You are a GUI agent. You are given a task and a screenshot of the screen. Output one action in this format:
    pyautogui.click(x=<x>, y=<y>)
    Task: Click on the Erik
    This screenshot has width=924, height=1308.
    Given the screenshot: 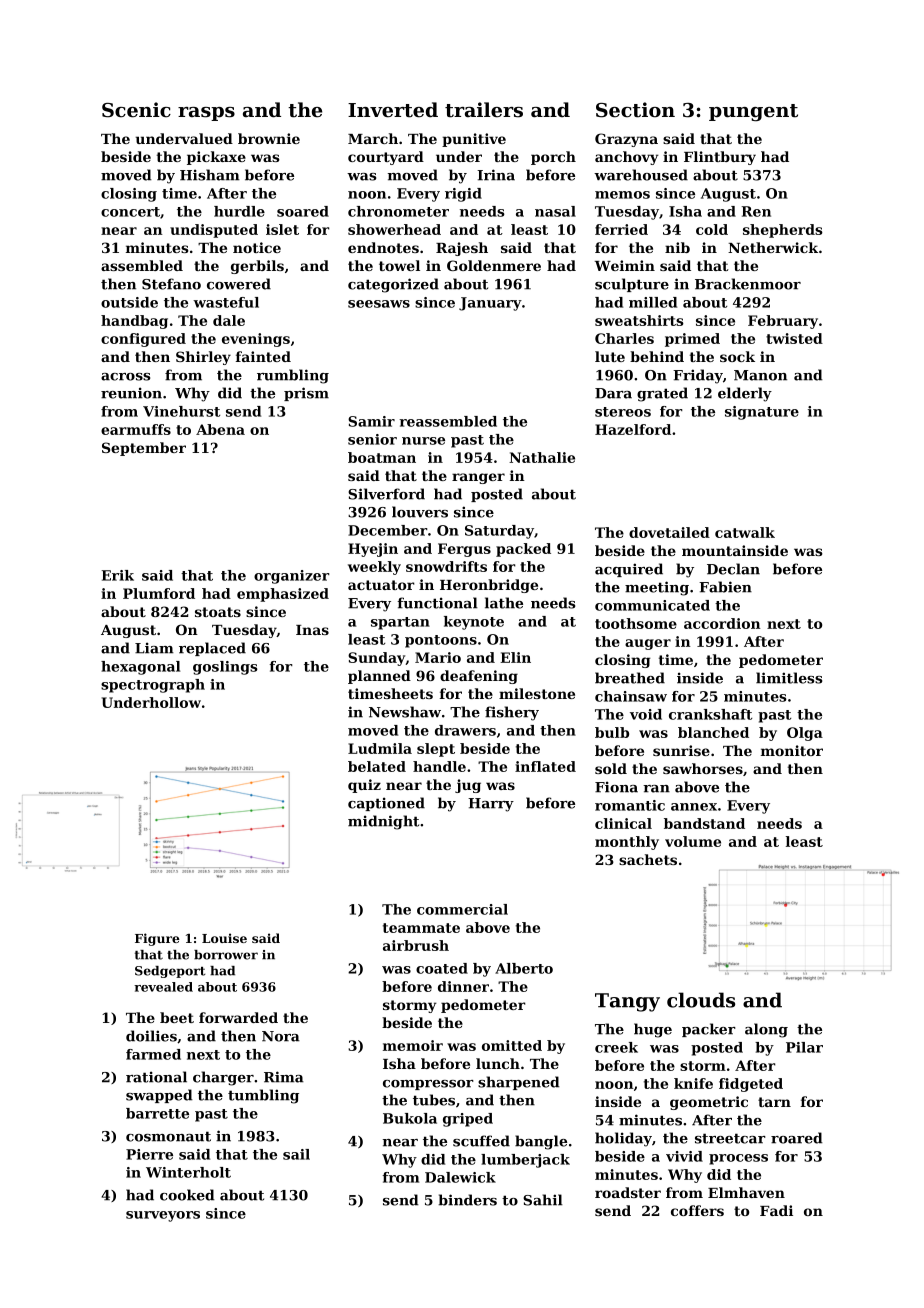 What is the action you would take?
    pyautogui.click(x=118, y=575)
